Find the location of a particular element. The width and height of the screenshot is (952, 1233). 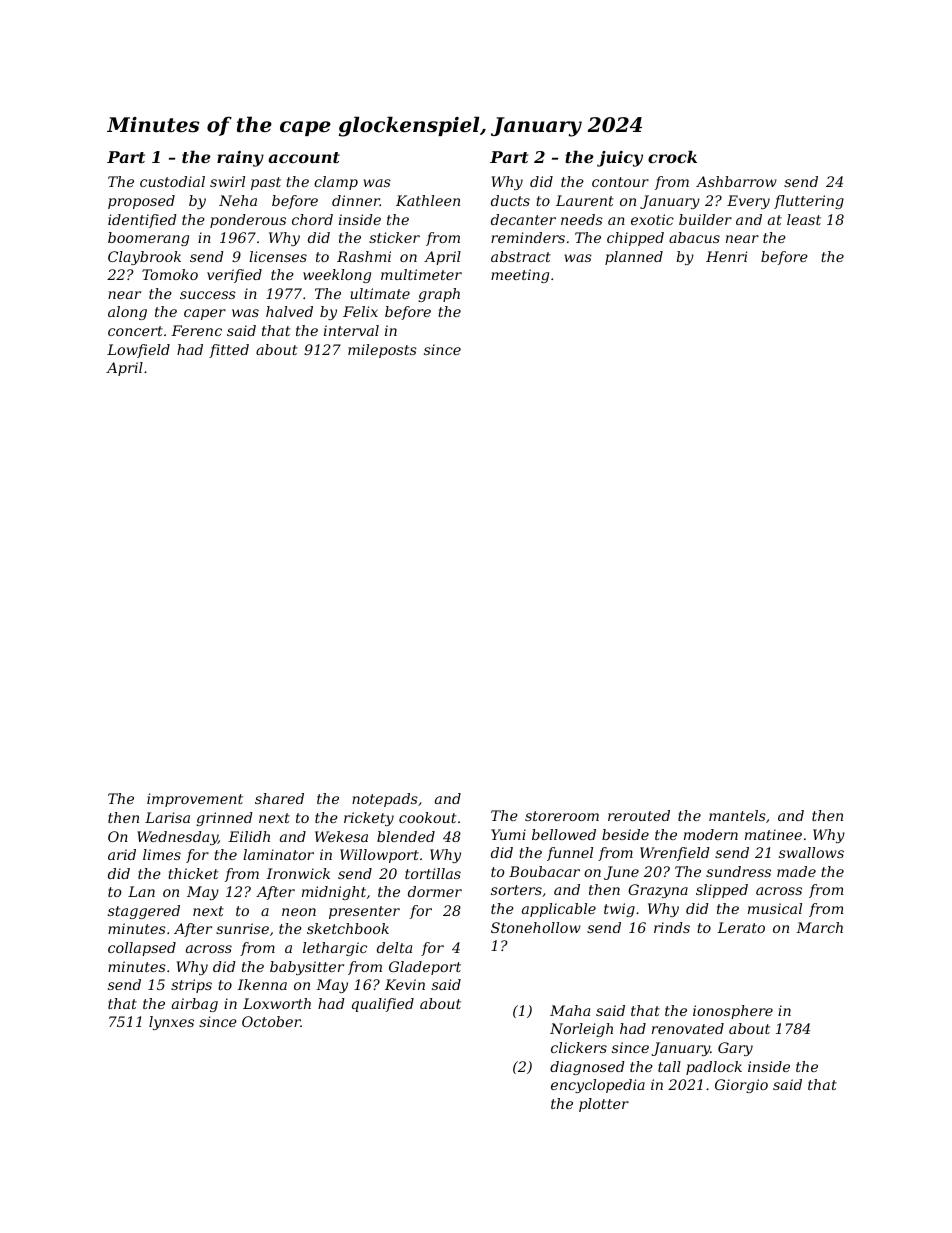

Lowfield is located at coordinates (138, 351).
